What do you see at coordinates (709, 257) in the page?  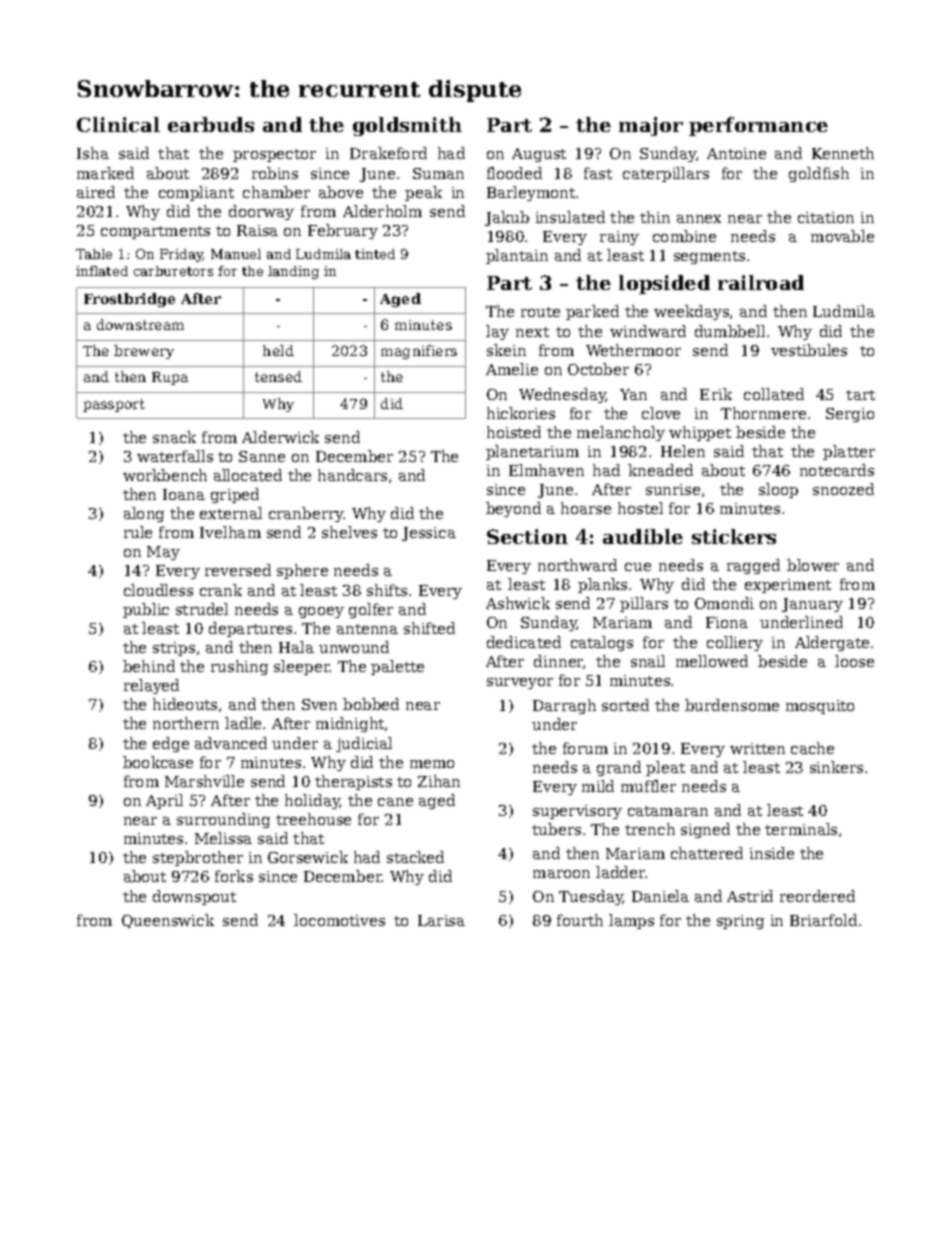 I see `segments` at bounding box center [709, 257].
